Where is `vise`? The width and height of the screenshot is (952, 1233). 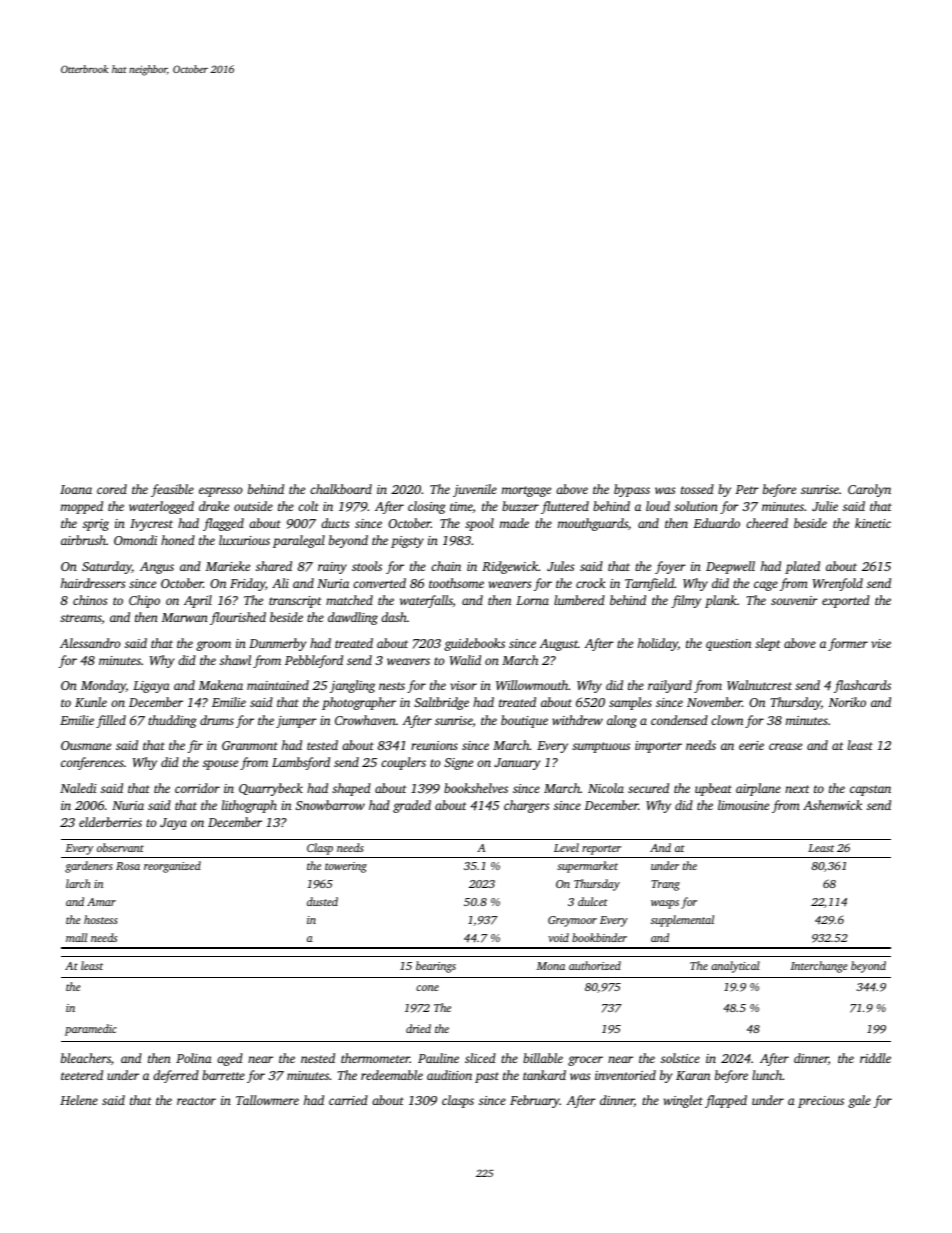 vise is located at coordinates (881, 643).
